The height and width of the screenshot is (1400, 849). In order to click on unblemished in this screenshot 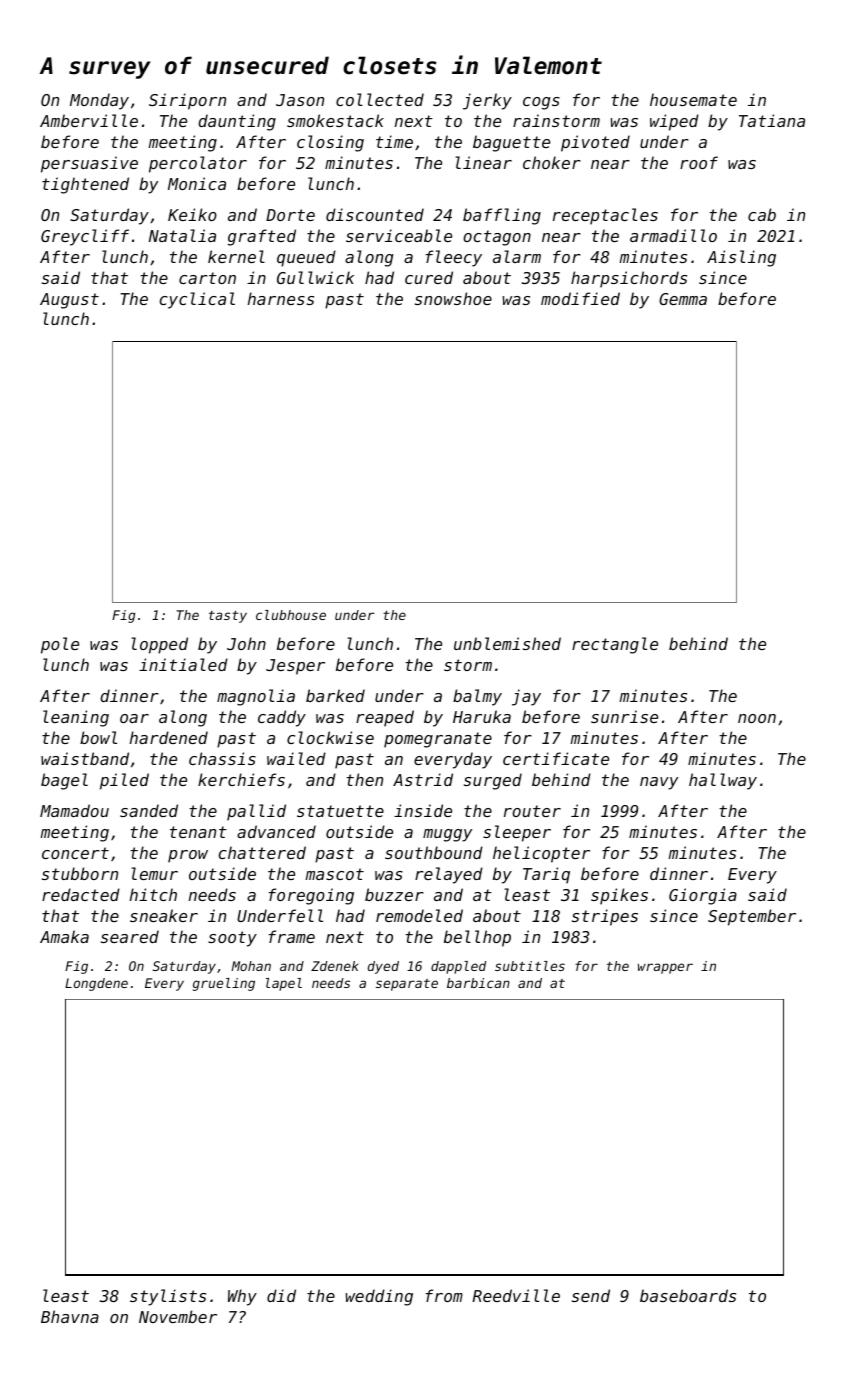, I will do `click(507, 643)`.
